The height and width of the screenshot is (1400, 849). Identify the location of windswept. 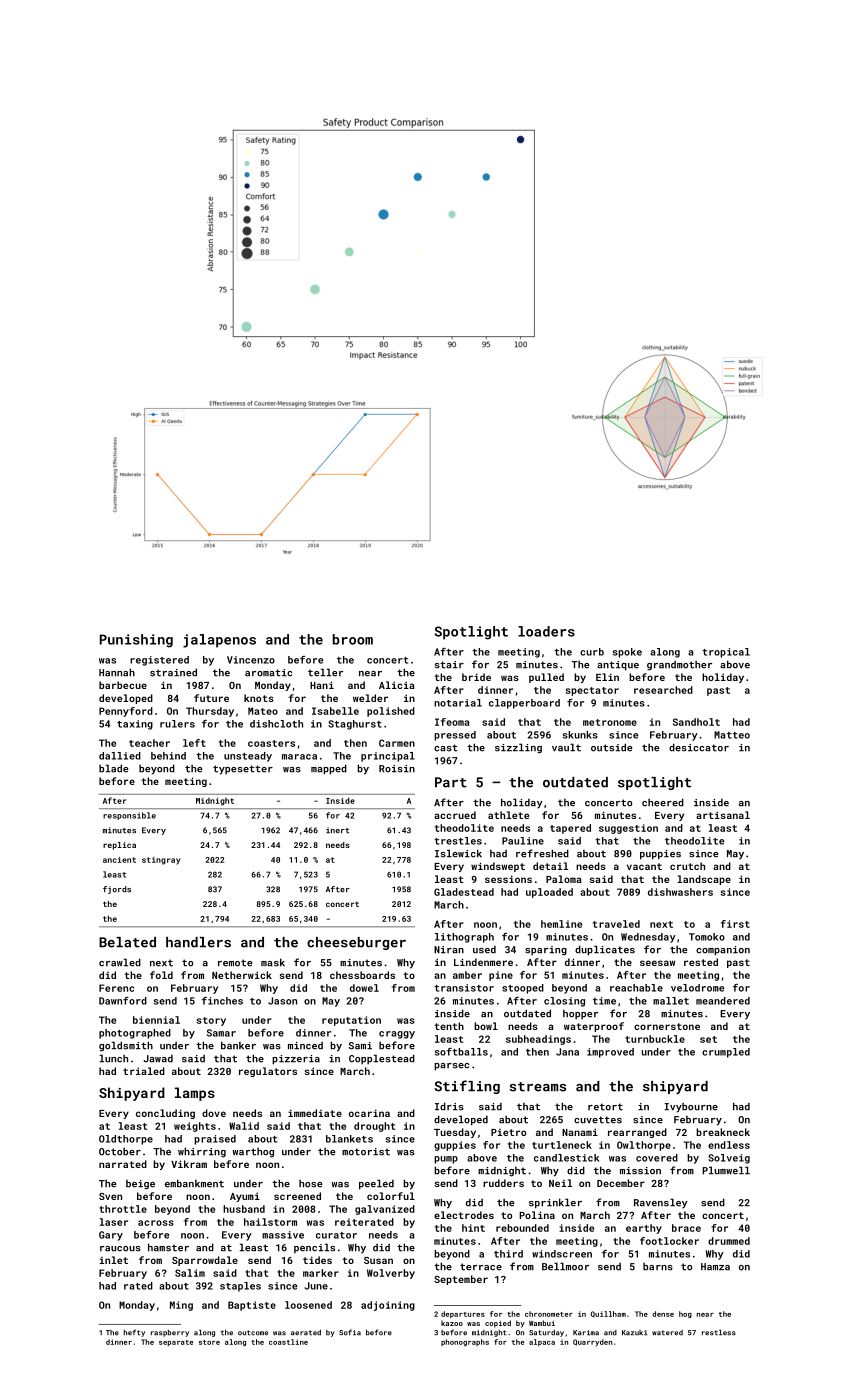
(498, 867).
